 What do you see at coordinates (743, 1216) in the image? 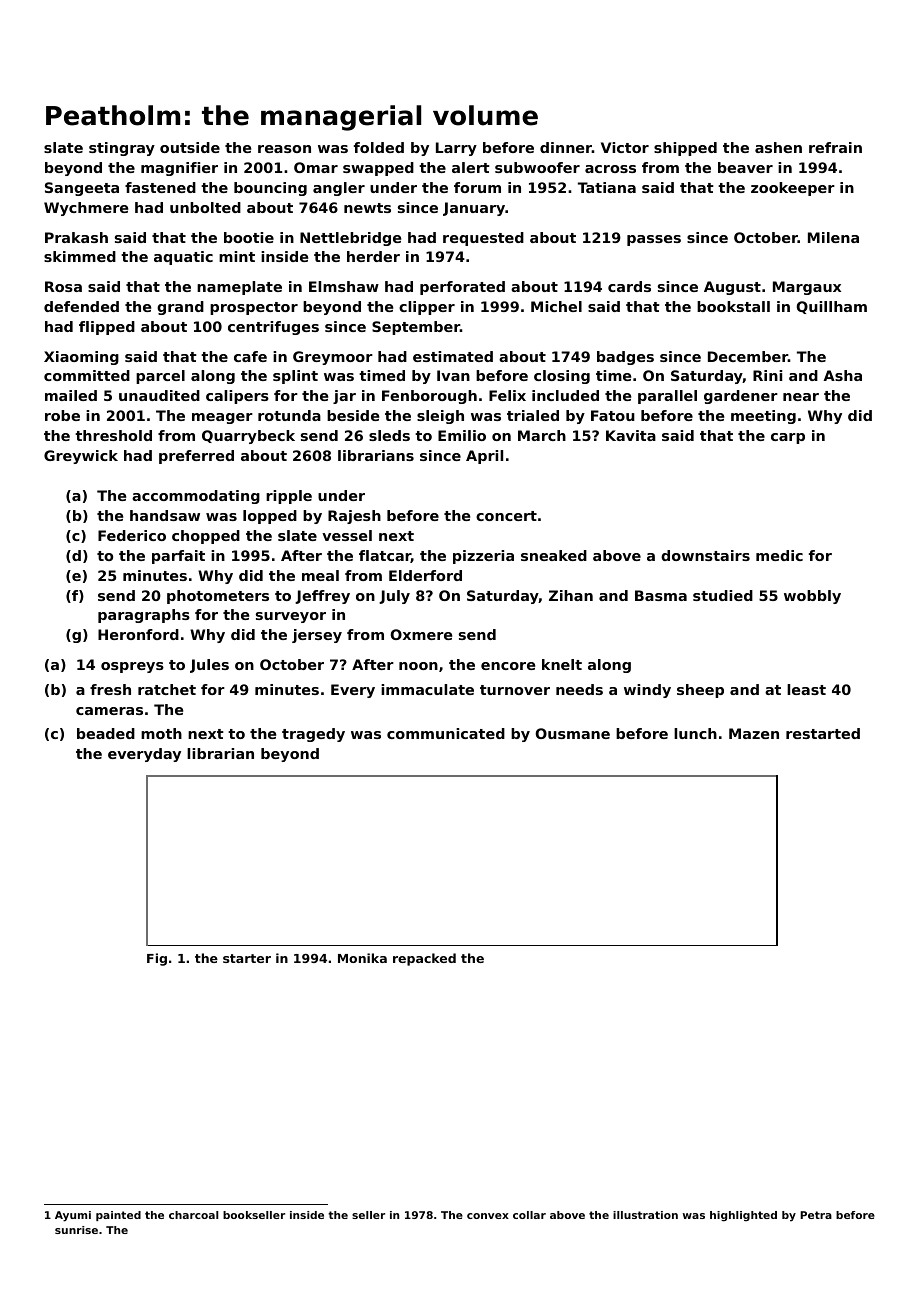
I see `highlighted` at bounding box center [743, 1216].
